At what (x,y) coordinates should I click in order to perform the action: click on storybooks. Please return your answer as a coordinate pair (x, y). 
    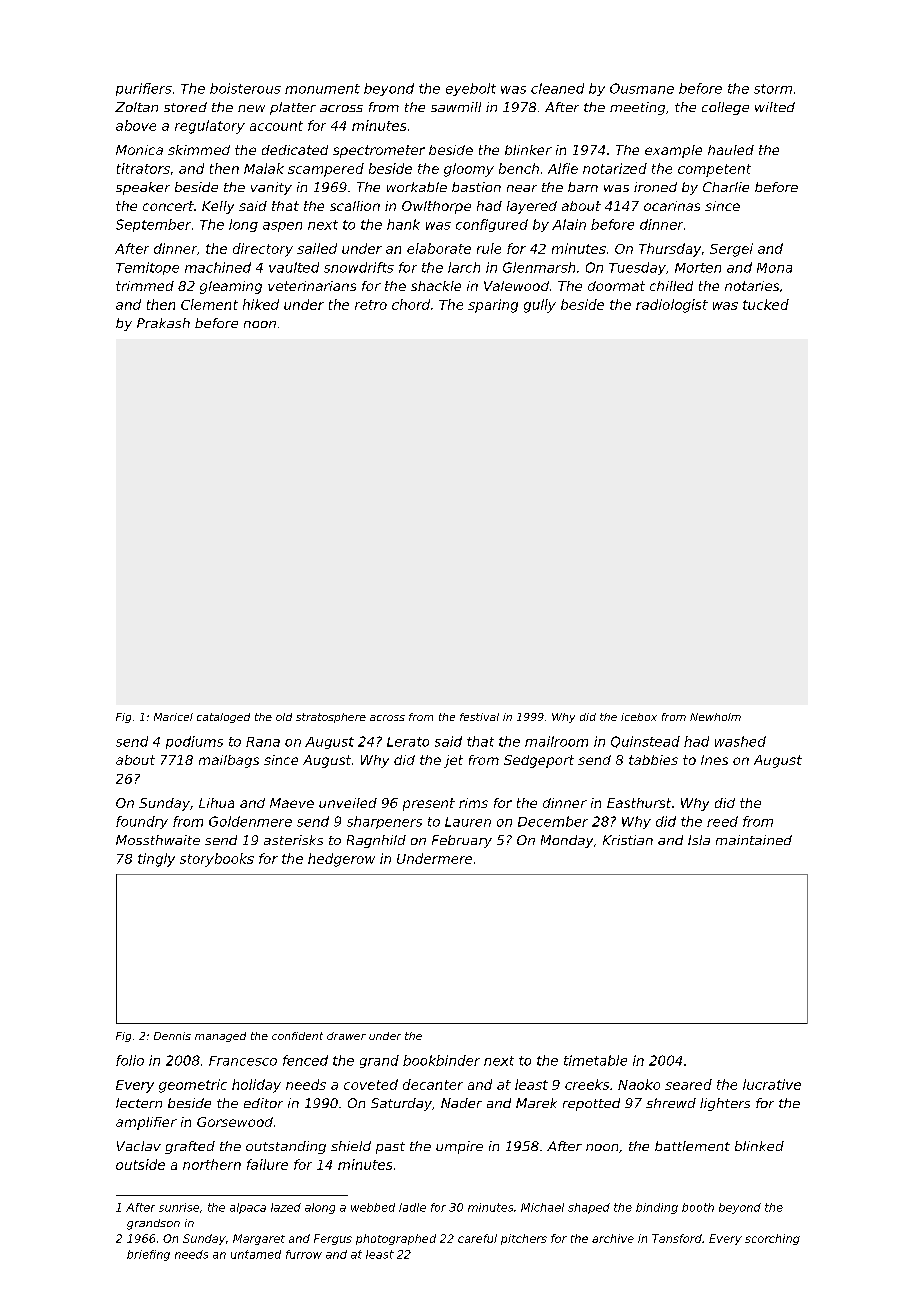
    Looking at the image, I should click on (217, 860).
